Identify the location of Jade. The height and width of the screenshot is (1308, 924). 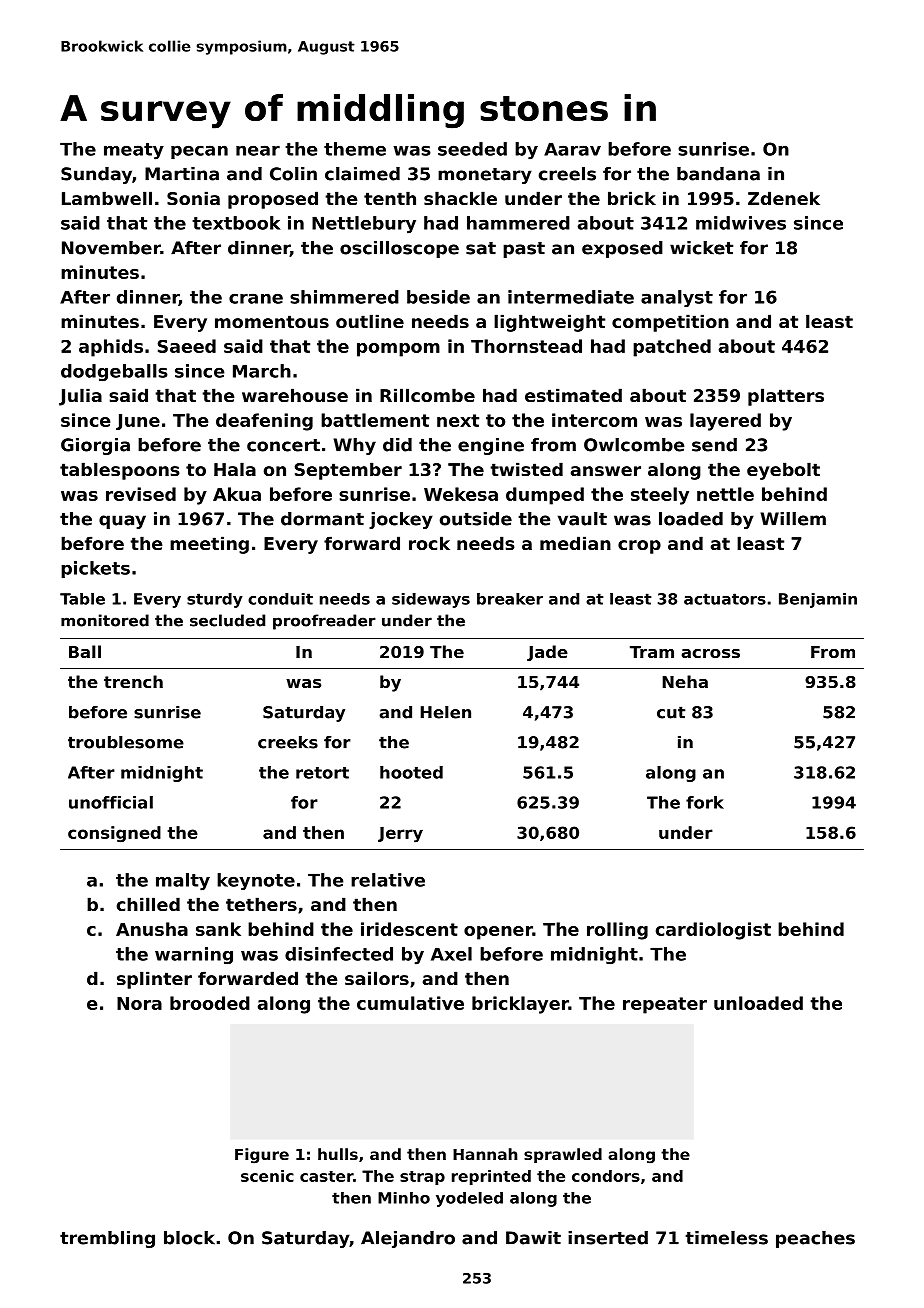
(547, 653).
